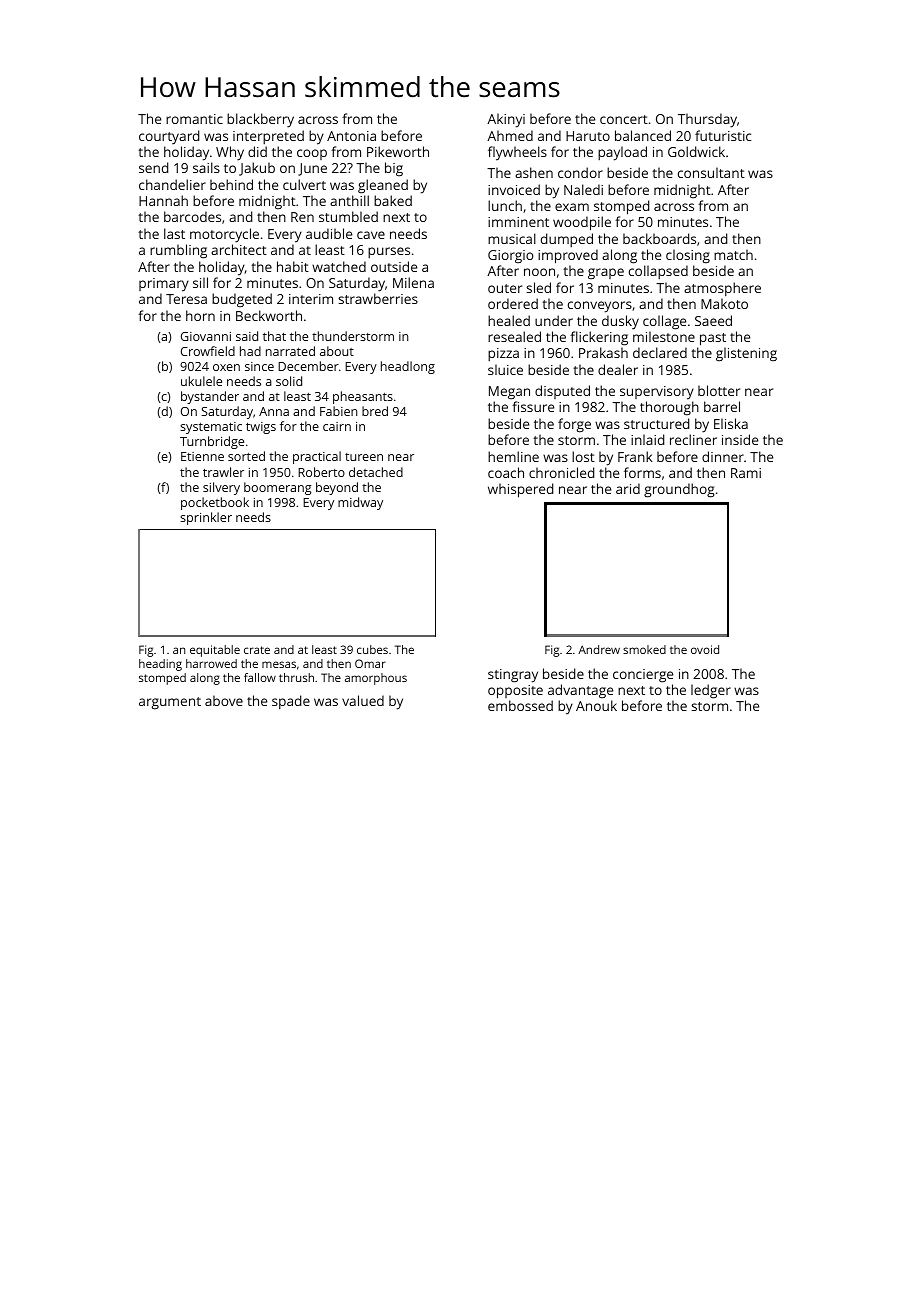 This screenshot has width=924, height=1311. I want to click on narrated, so click(290, 351).
